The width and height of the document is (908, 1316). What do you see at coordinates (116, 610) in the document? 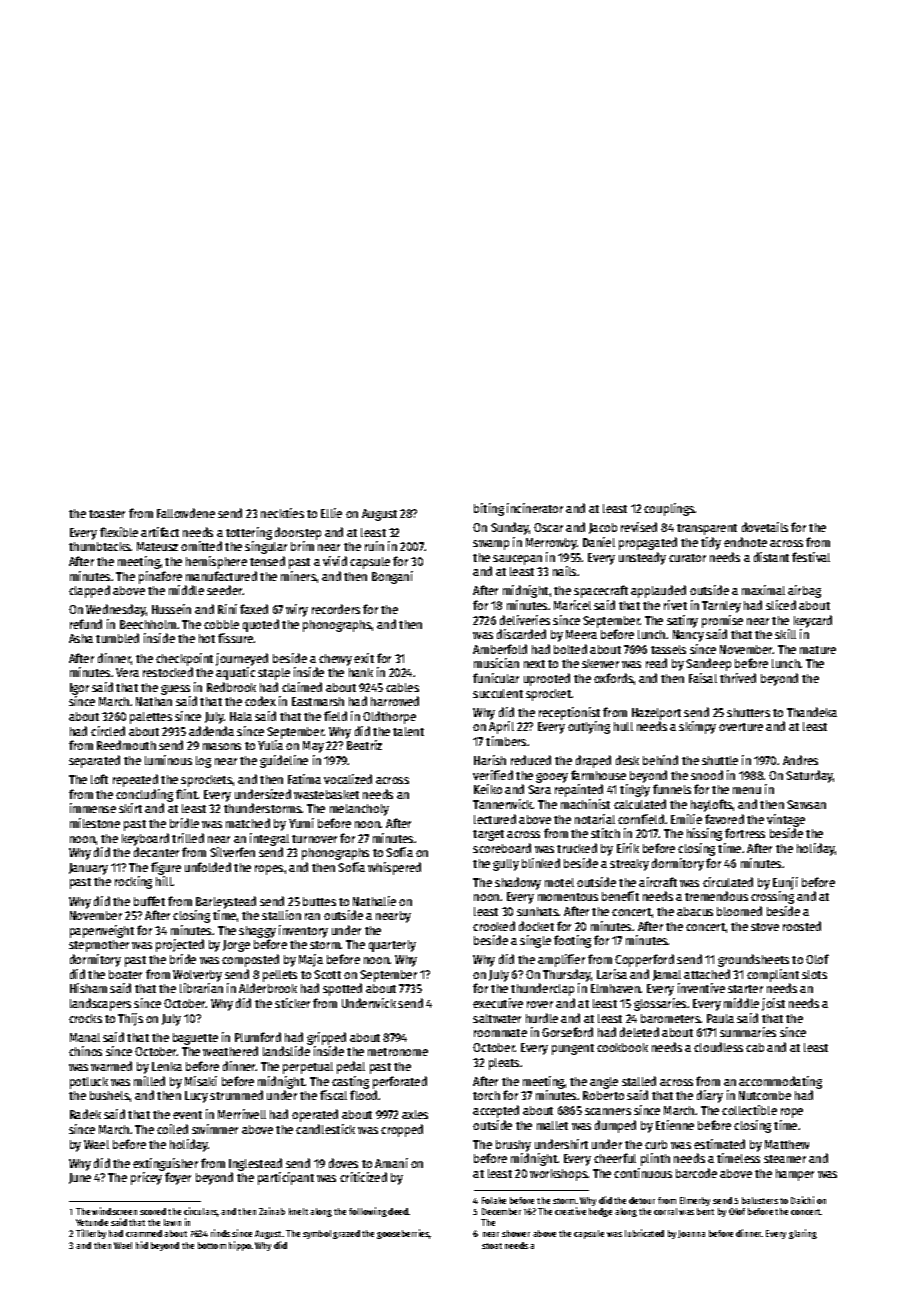
I see `Wednesday` at bounding box center [116, 610].
